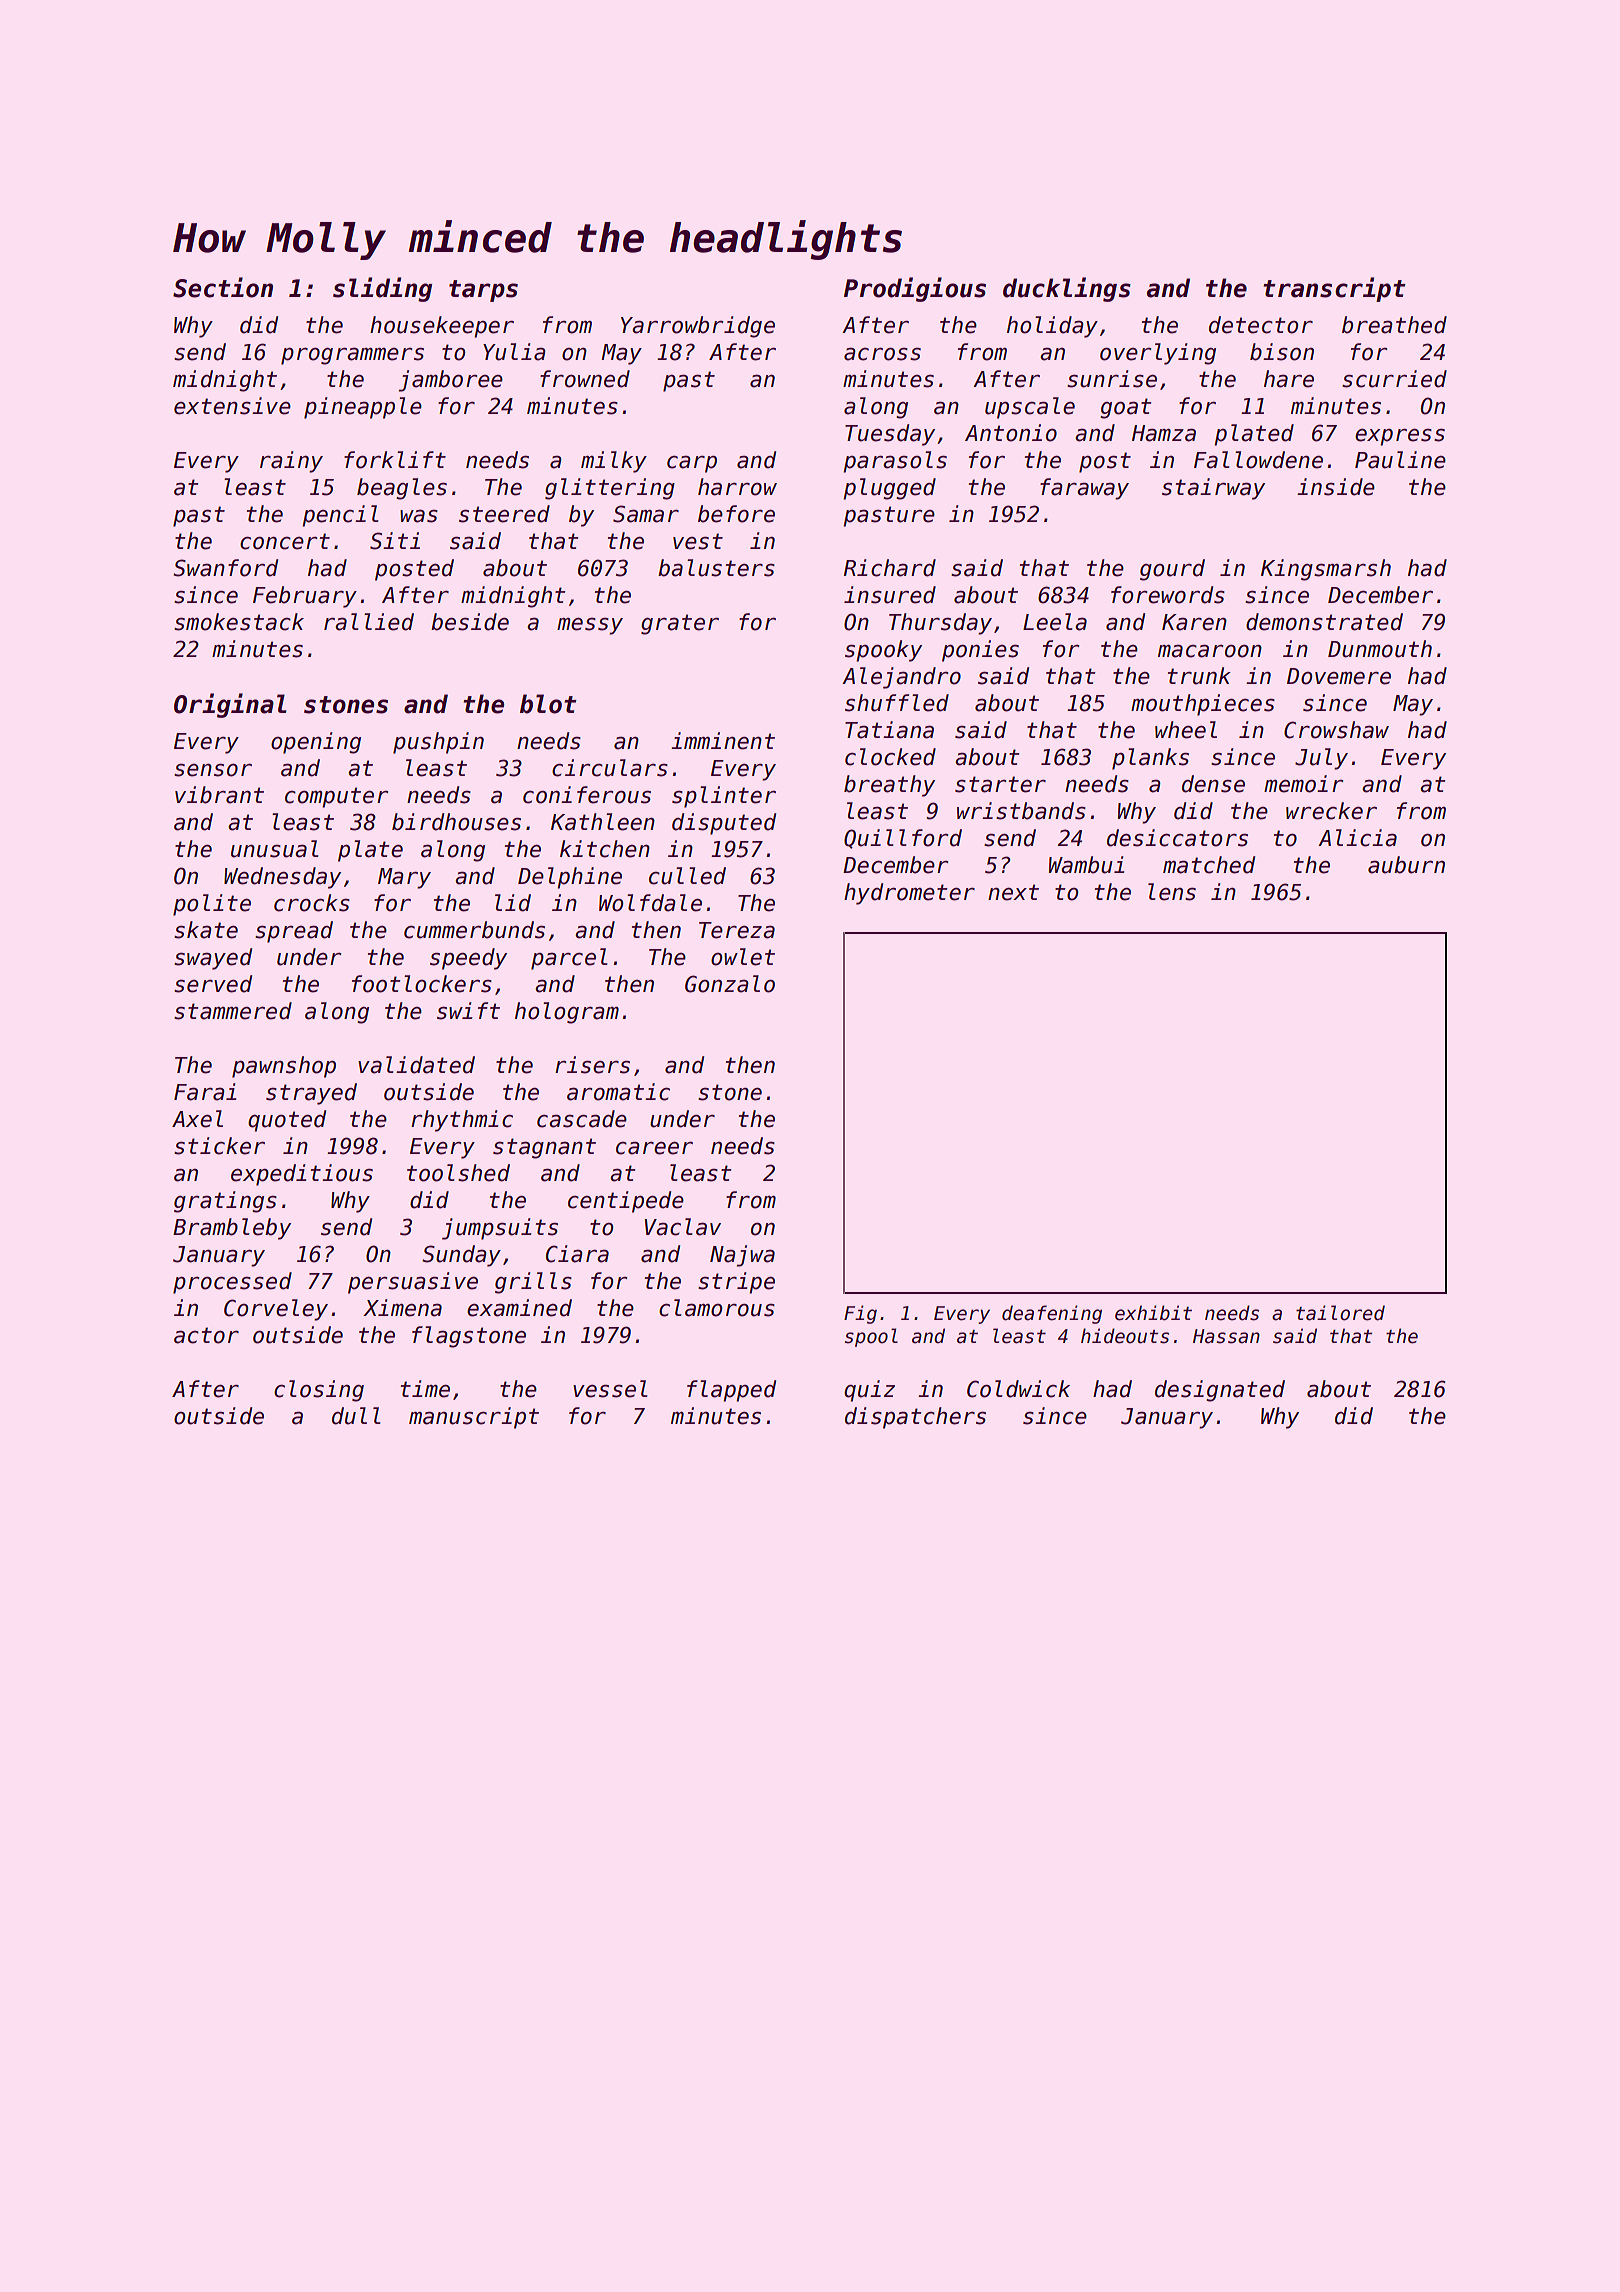 Image resolution: width=1620 pixels, height=2292 pixels. Describe the element at coordinates (1172, 892) in the screenshot. I see `lens` at that location.
